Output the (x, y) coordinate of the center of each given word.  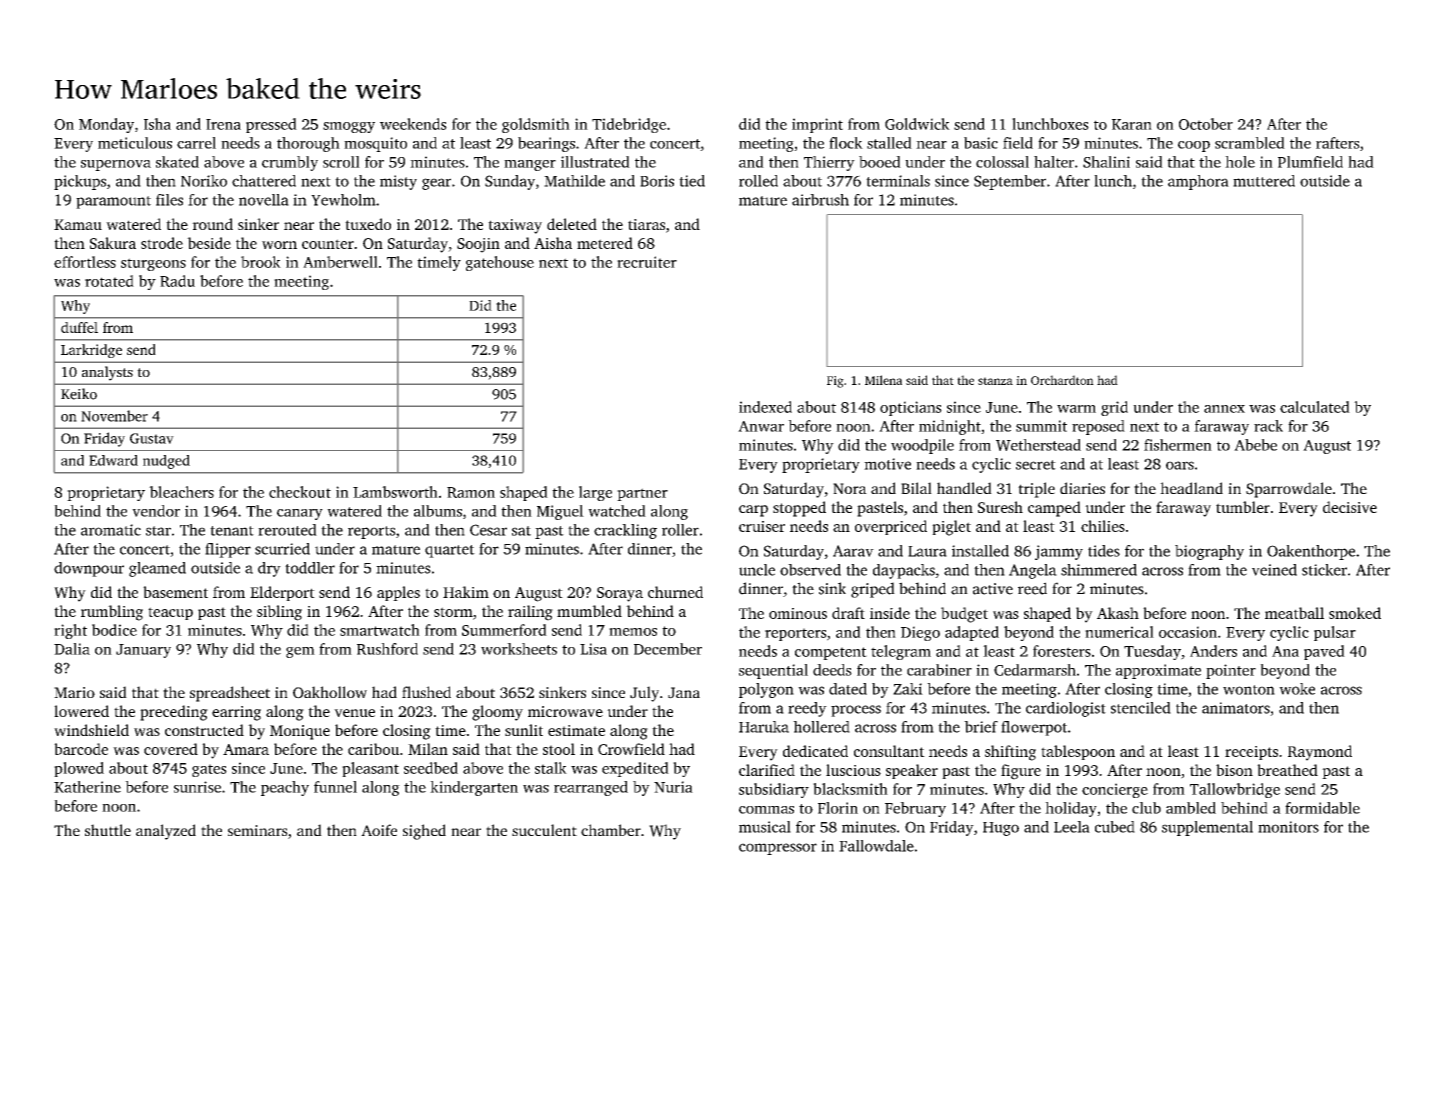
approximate (1158, 671)
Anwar (761, 426)
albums (438, 511)
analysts (107, 373)
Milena (883, 380)
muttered (1264, 181)
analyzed (166, 832)
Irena (223, 124)
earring (236, 713)
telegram (901, 652)
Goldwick (917, 124)
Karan (1132, 124)
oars (1180, 465)
